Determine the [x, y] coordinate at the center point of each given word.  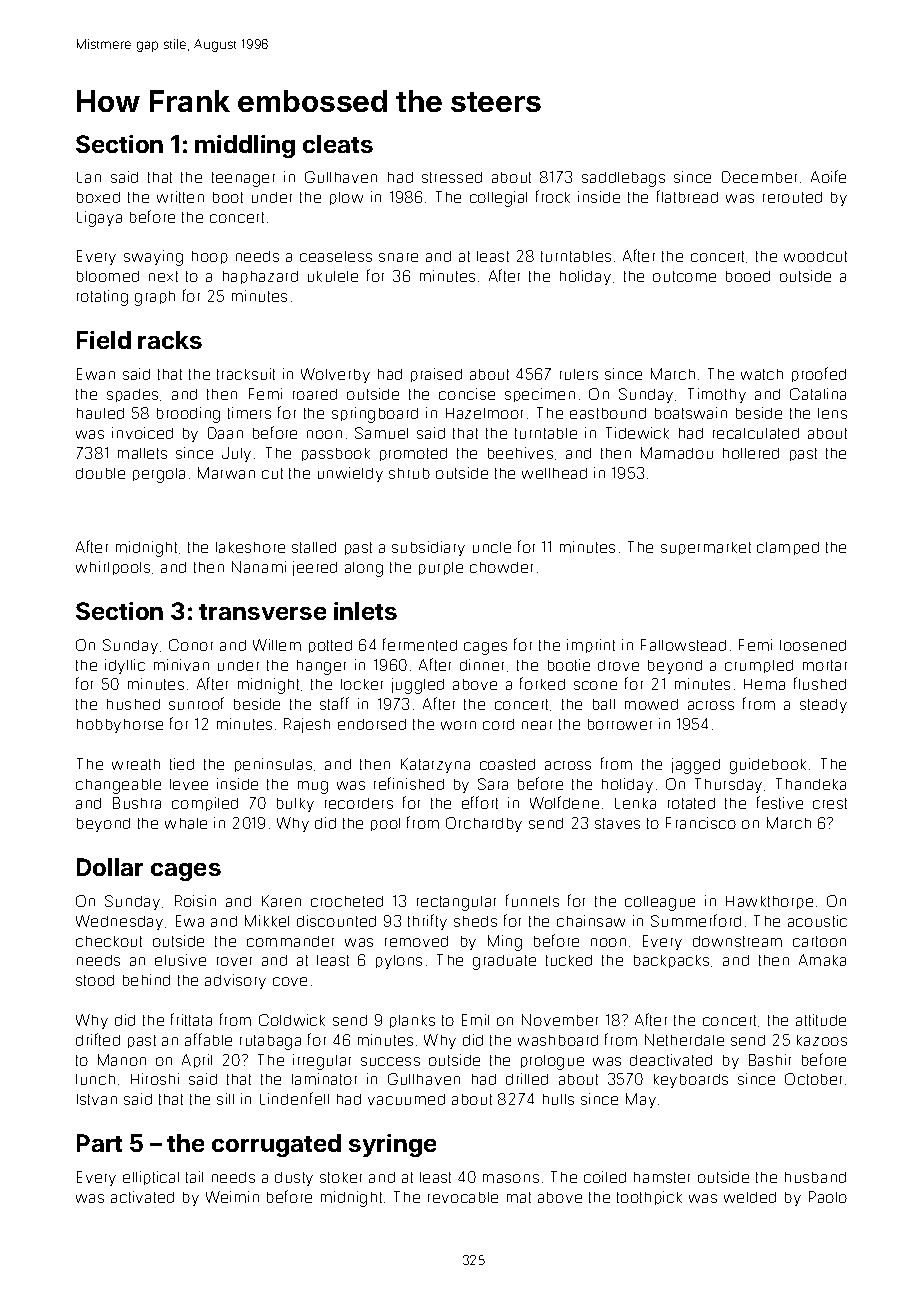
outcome [684, 276]
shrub [409, 473]
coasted [507, 764]
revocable [463, 1197]
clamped [788, 548]
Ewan [96, 374]
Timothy [717, 395]
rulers [579, 374]
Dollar [110, 867]
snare [398, 257]
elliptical [151, 1178]
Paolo [828, 1197]
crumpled [759, 666]
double [100, 473]
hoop [210, 257]
